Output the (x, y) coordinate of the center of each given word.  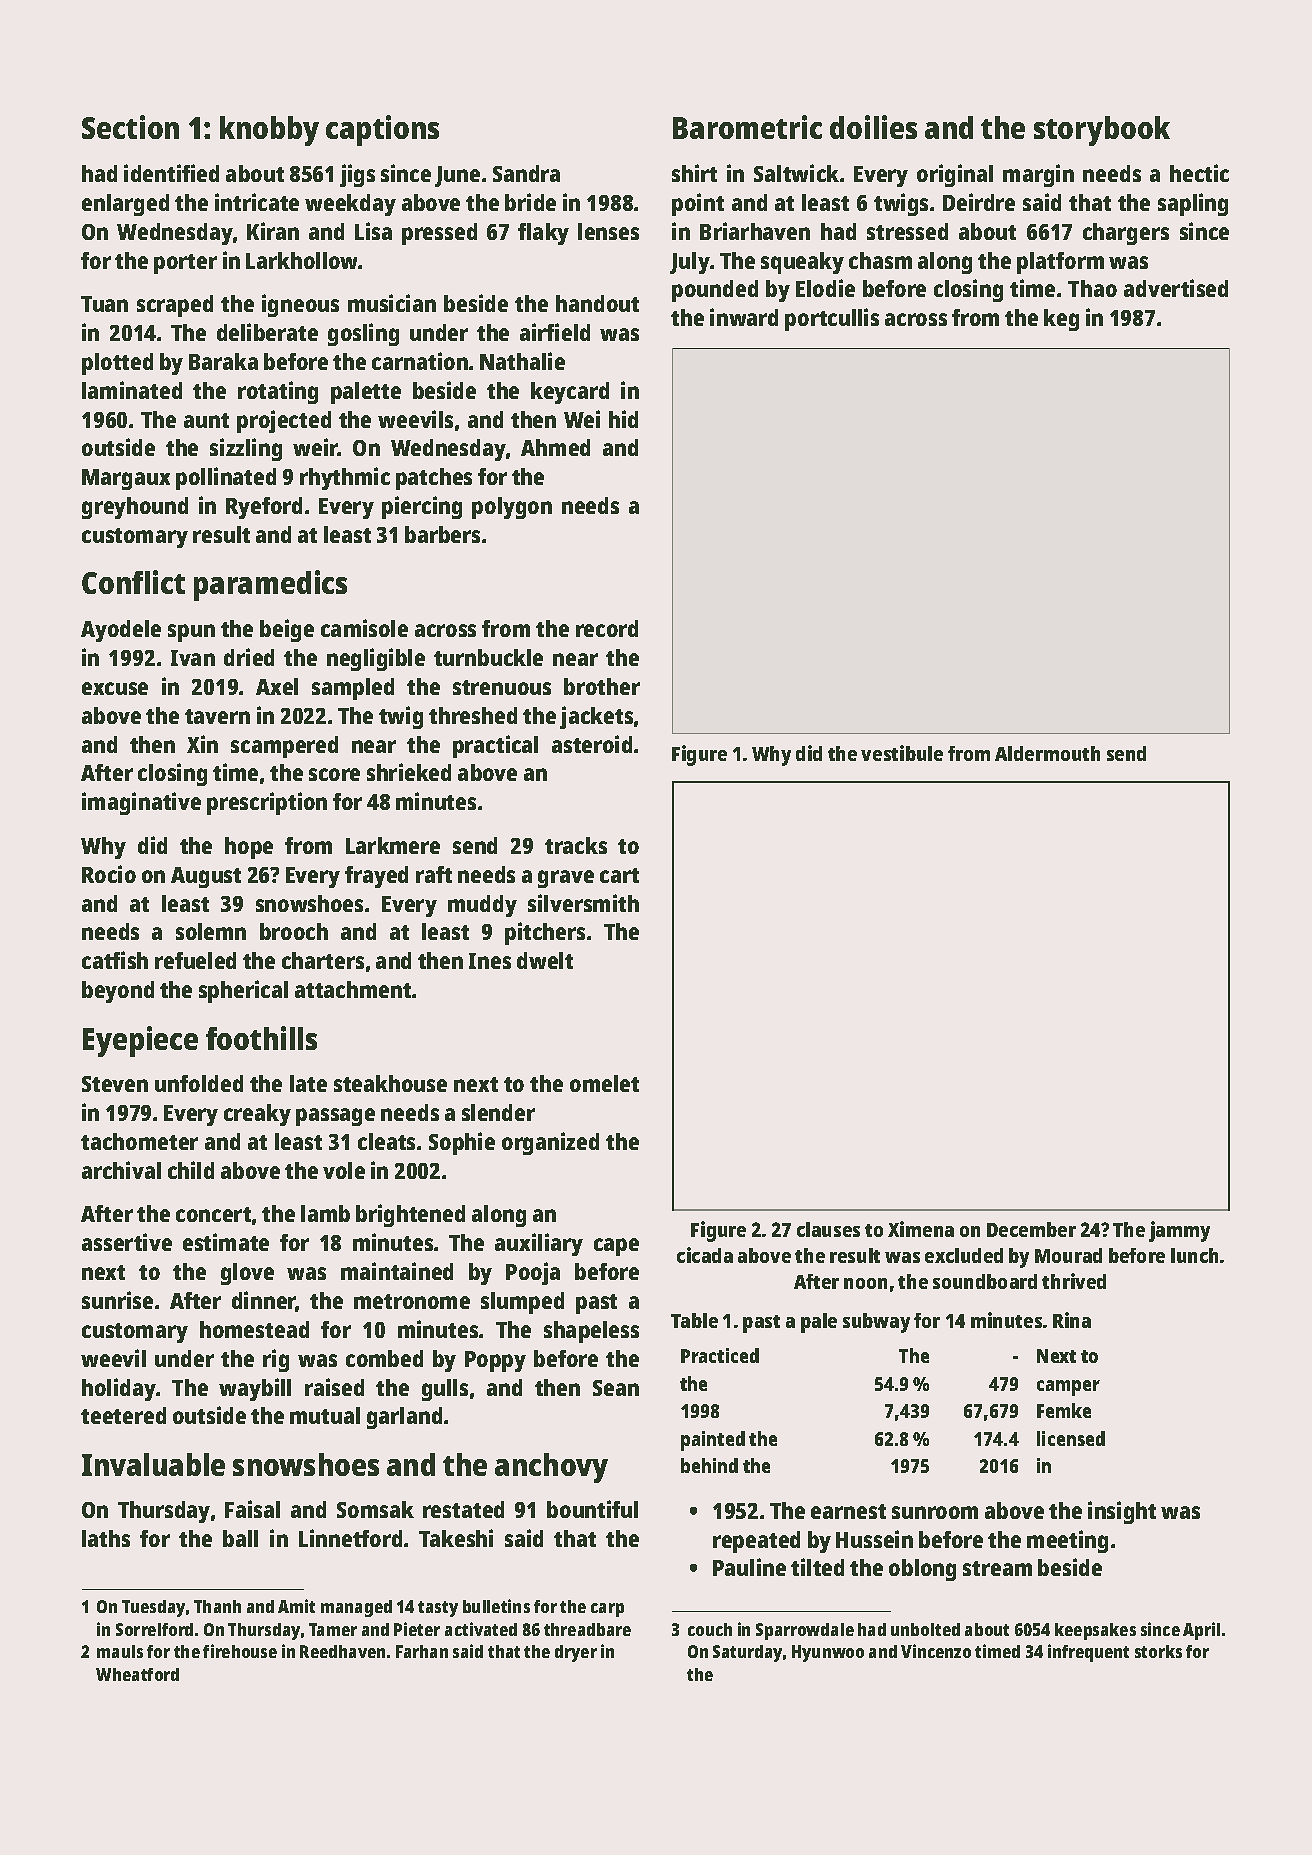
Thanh (217, 1606)
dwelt (545, 960)
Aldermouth (1047, 753)
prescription (267, 803)
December (1031, 1229)
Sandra (526, 173)
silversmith (583, 903)
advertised (1176, 288)
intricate (257, 202)
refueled (195, 960)
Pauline (749, 1567)
